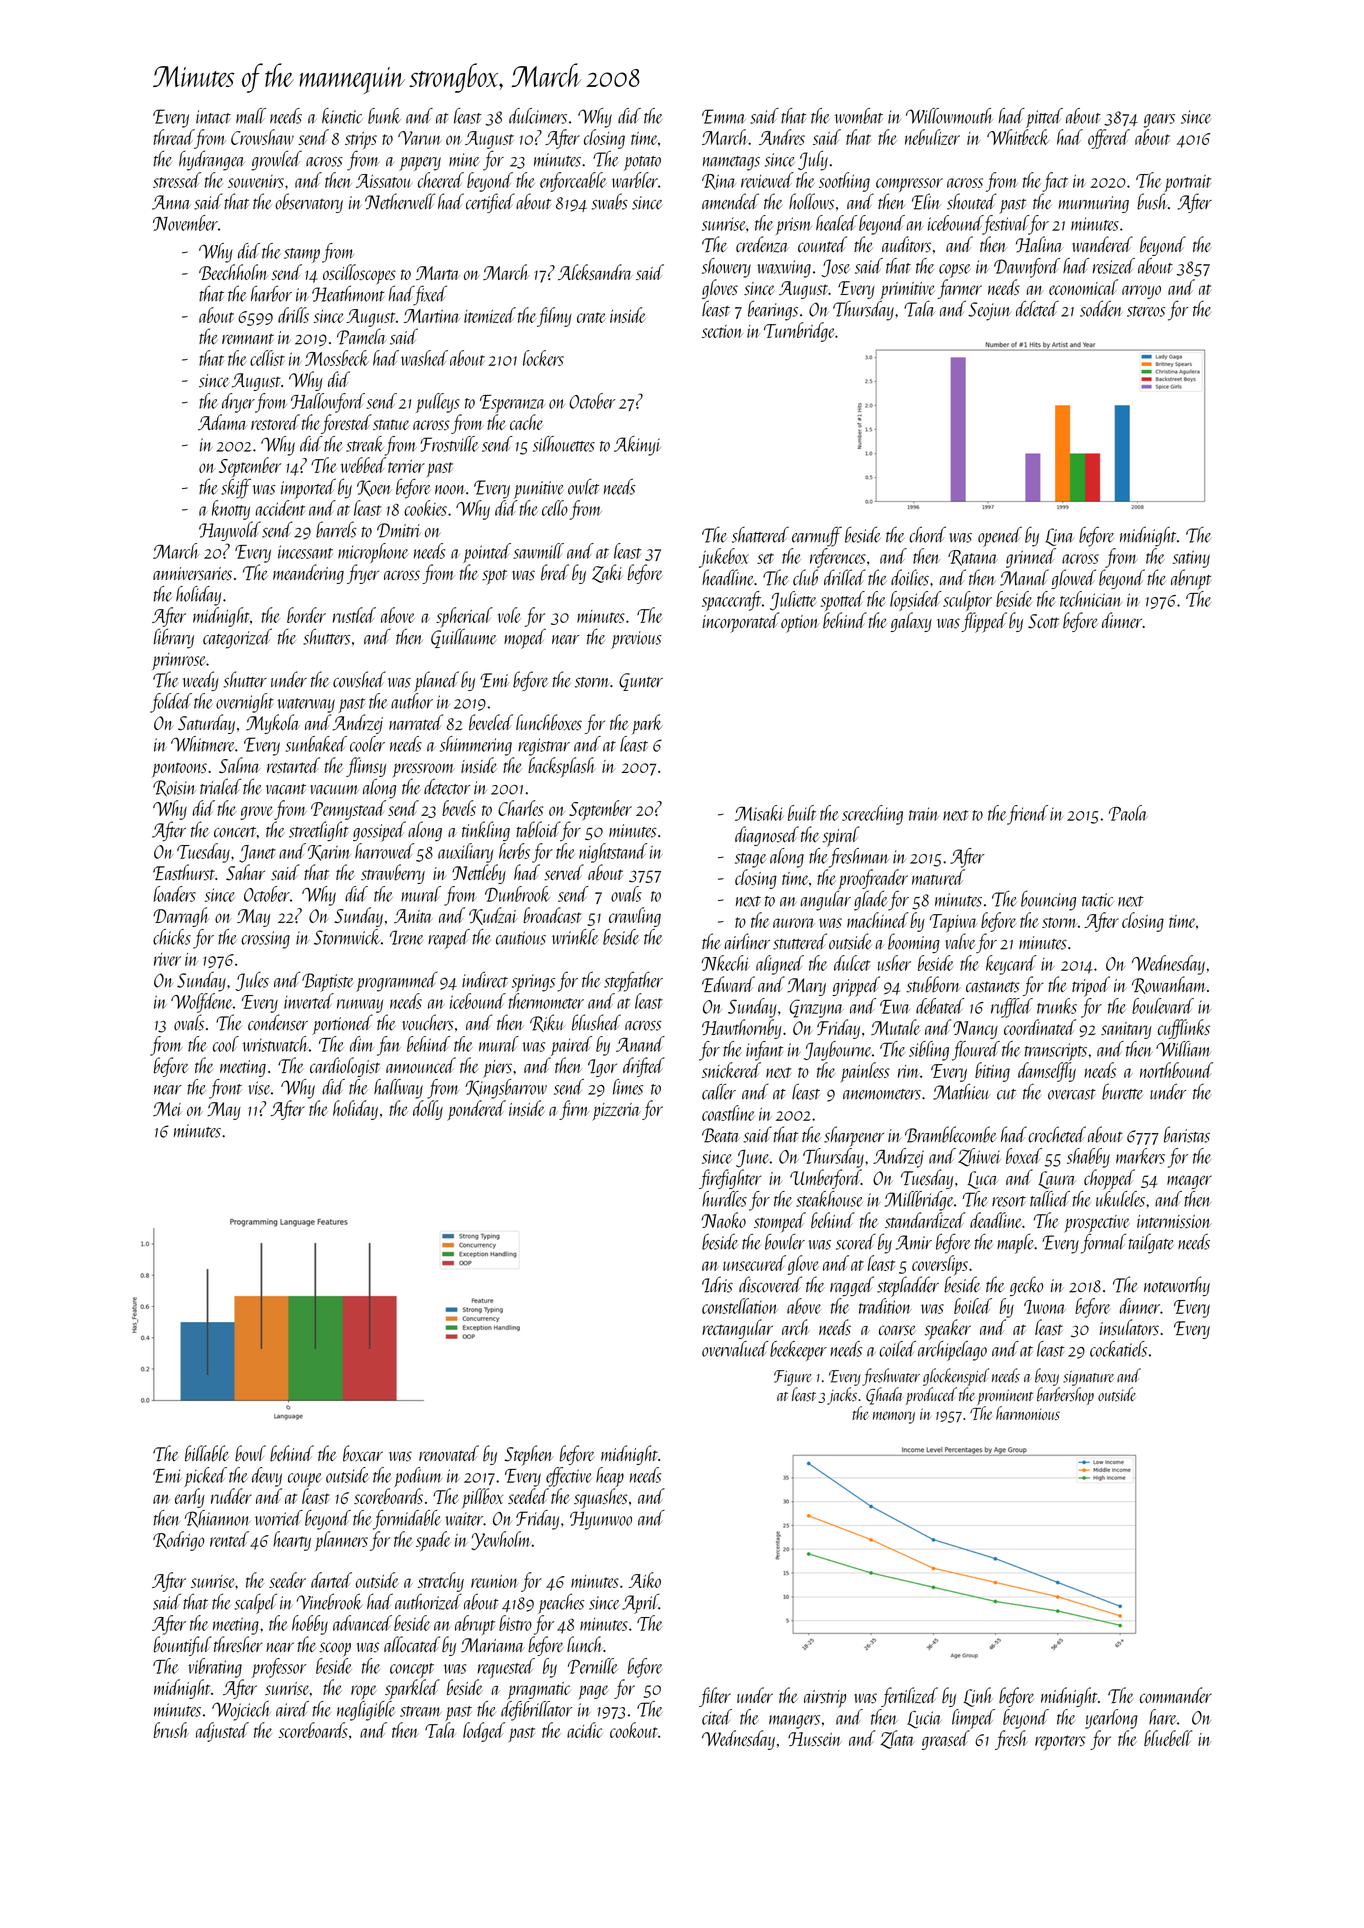  I want to click on billable, so click(207, 1453).
